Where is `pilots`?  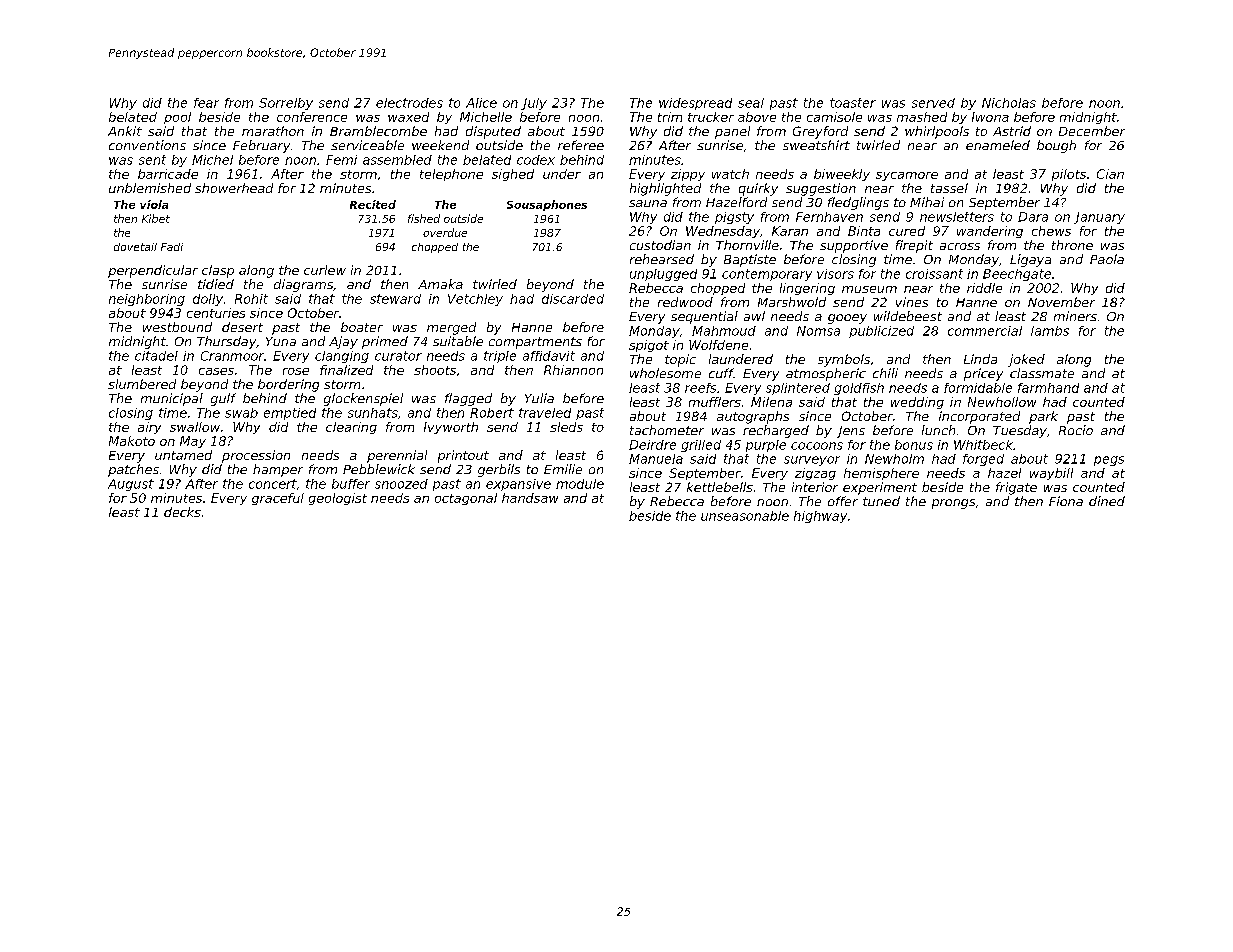 pilots is located at coordinates (1069, 175).
